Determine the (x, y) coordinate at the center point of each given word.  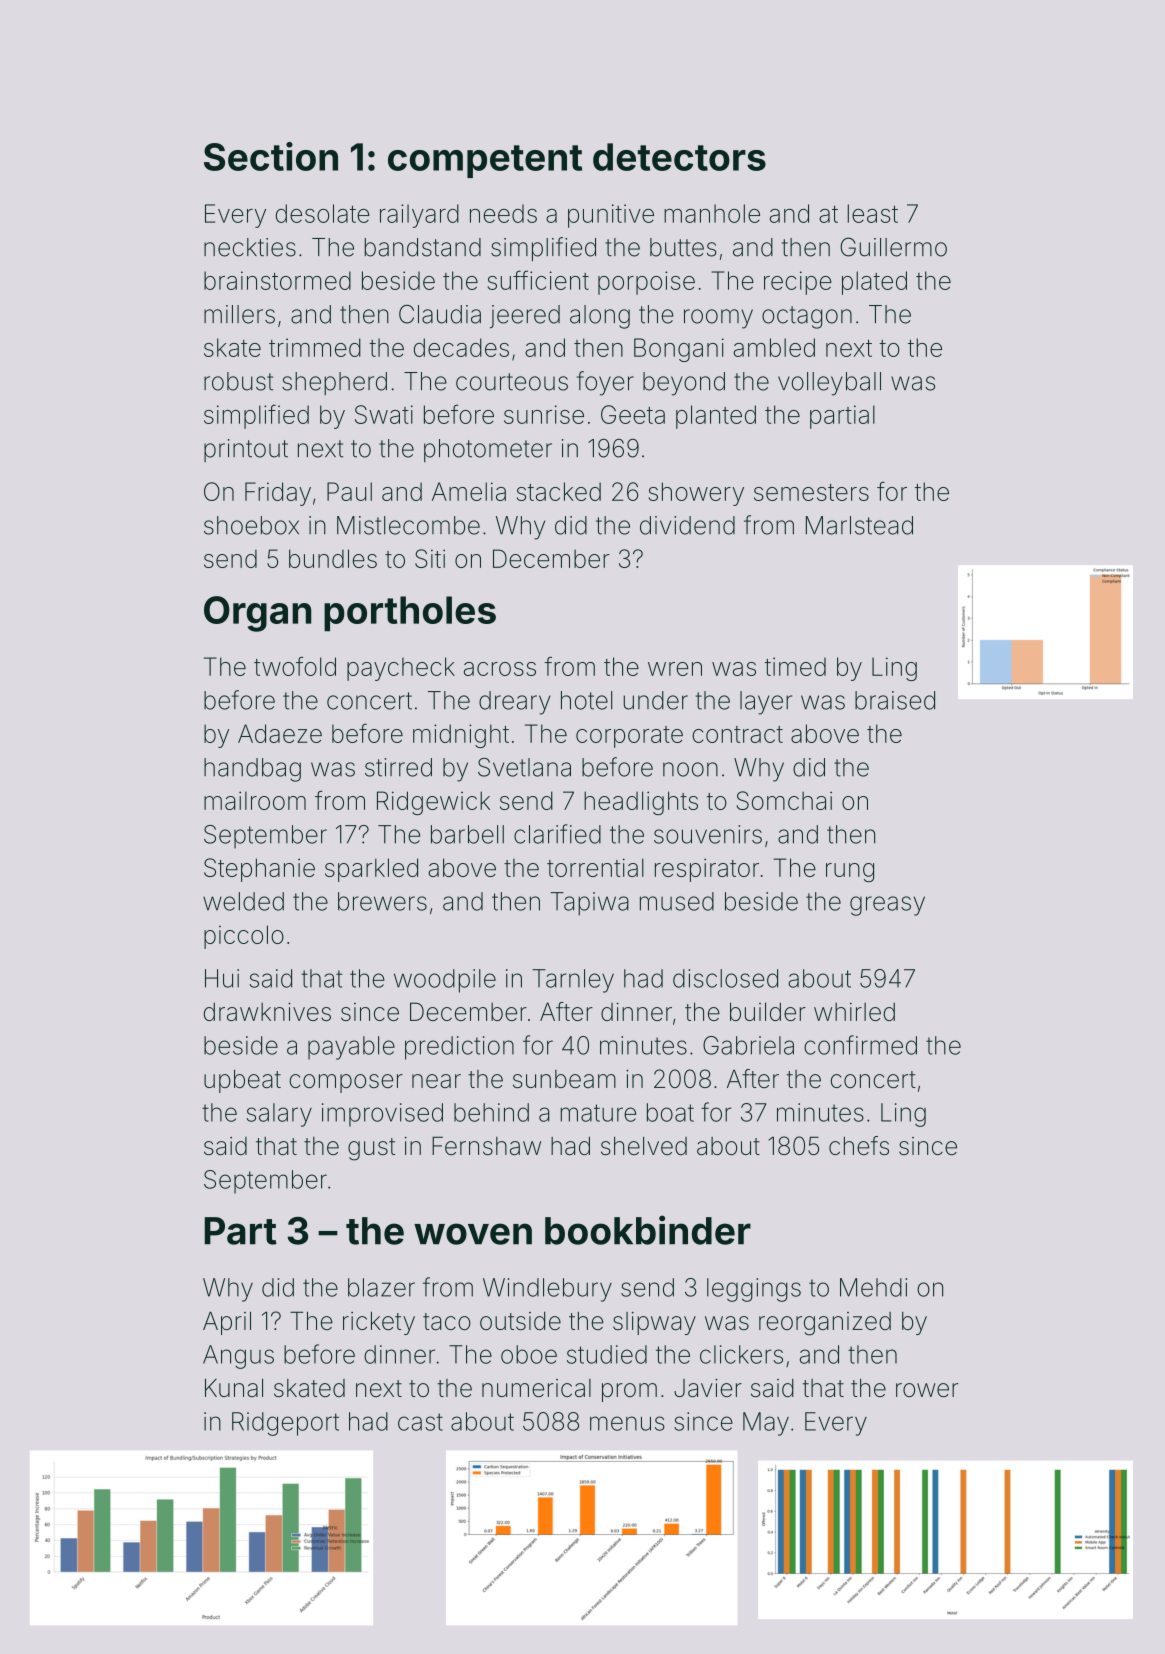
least (873, 213)
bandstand (423, 247)
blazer (381, 1287)
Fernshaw (486, 1145)
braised (895, 700)
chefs (859, 1145)
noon (690, 769)
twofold (295, 666)
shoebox (251, 525)
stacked (559, 491)
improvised (382, 1115)
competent (485, 161)
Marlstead (859, 525)
